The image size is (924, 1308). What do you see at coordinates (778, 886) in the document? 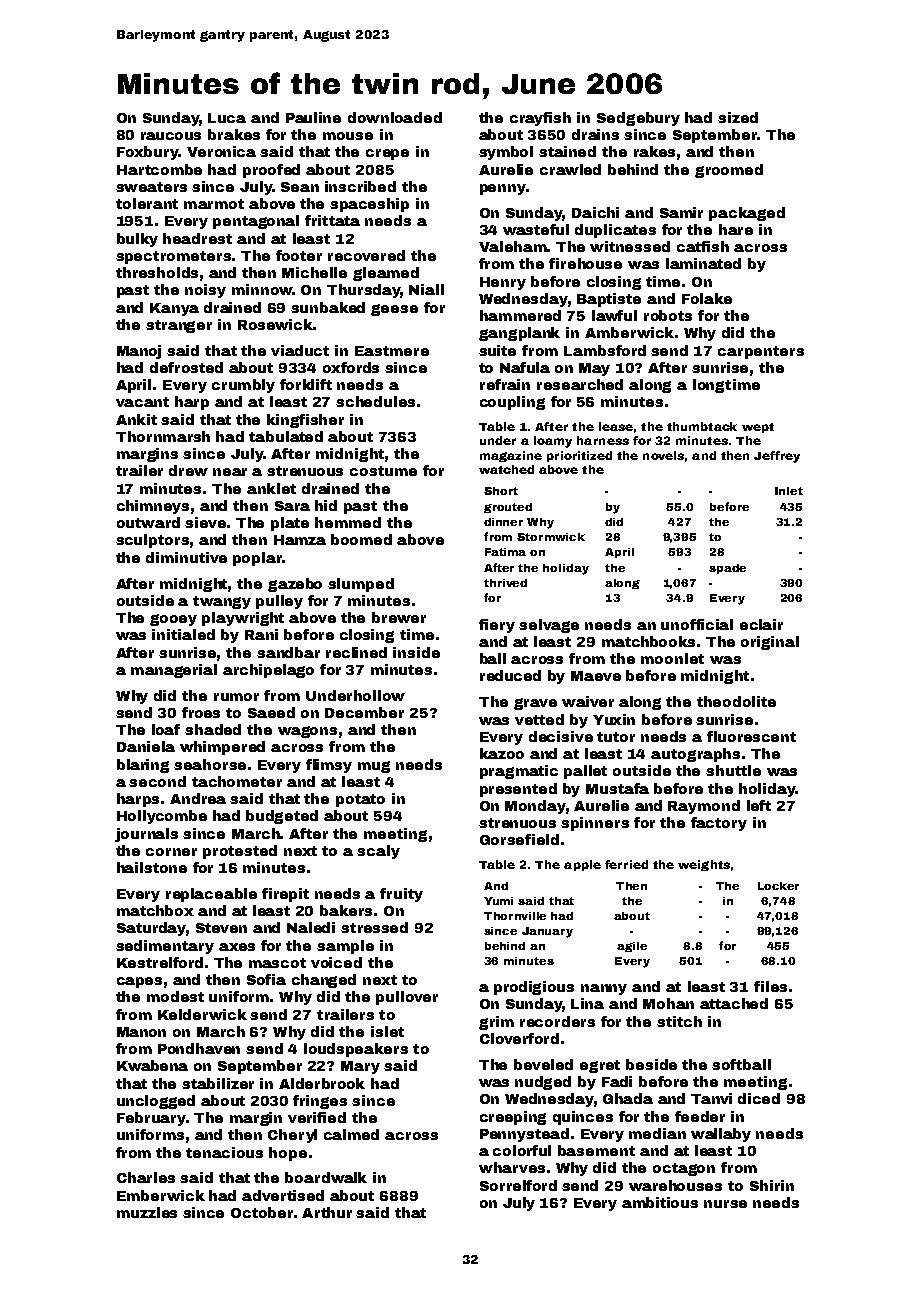
I see `Locker` at bounding box center [778, 886].
